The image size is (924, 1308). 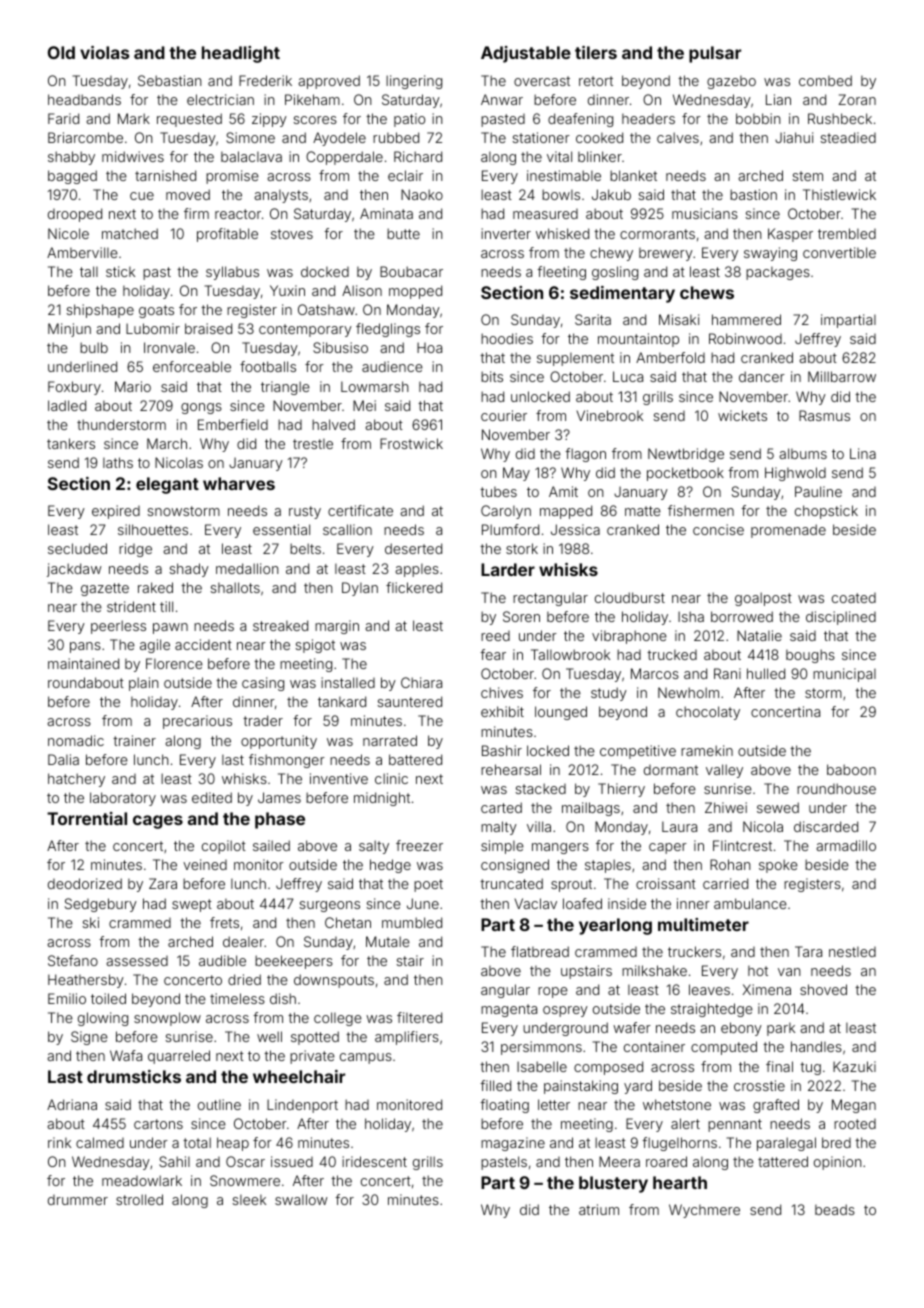 What do you see at coordinates (580, 120) in the screenshot?
I see `deafening` at bounding box center [580, 120].
